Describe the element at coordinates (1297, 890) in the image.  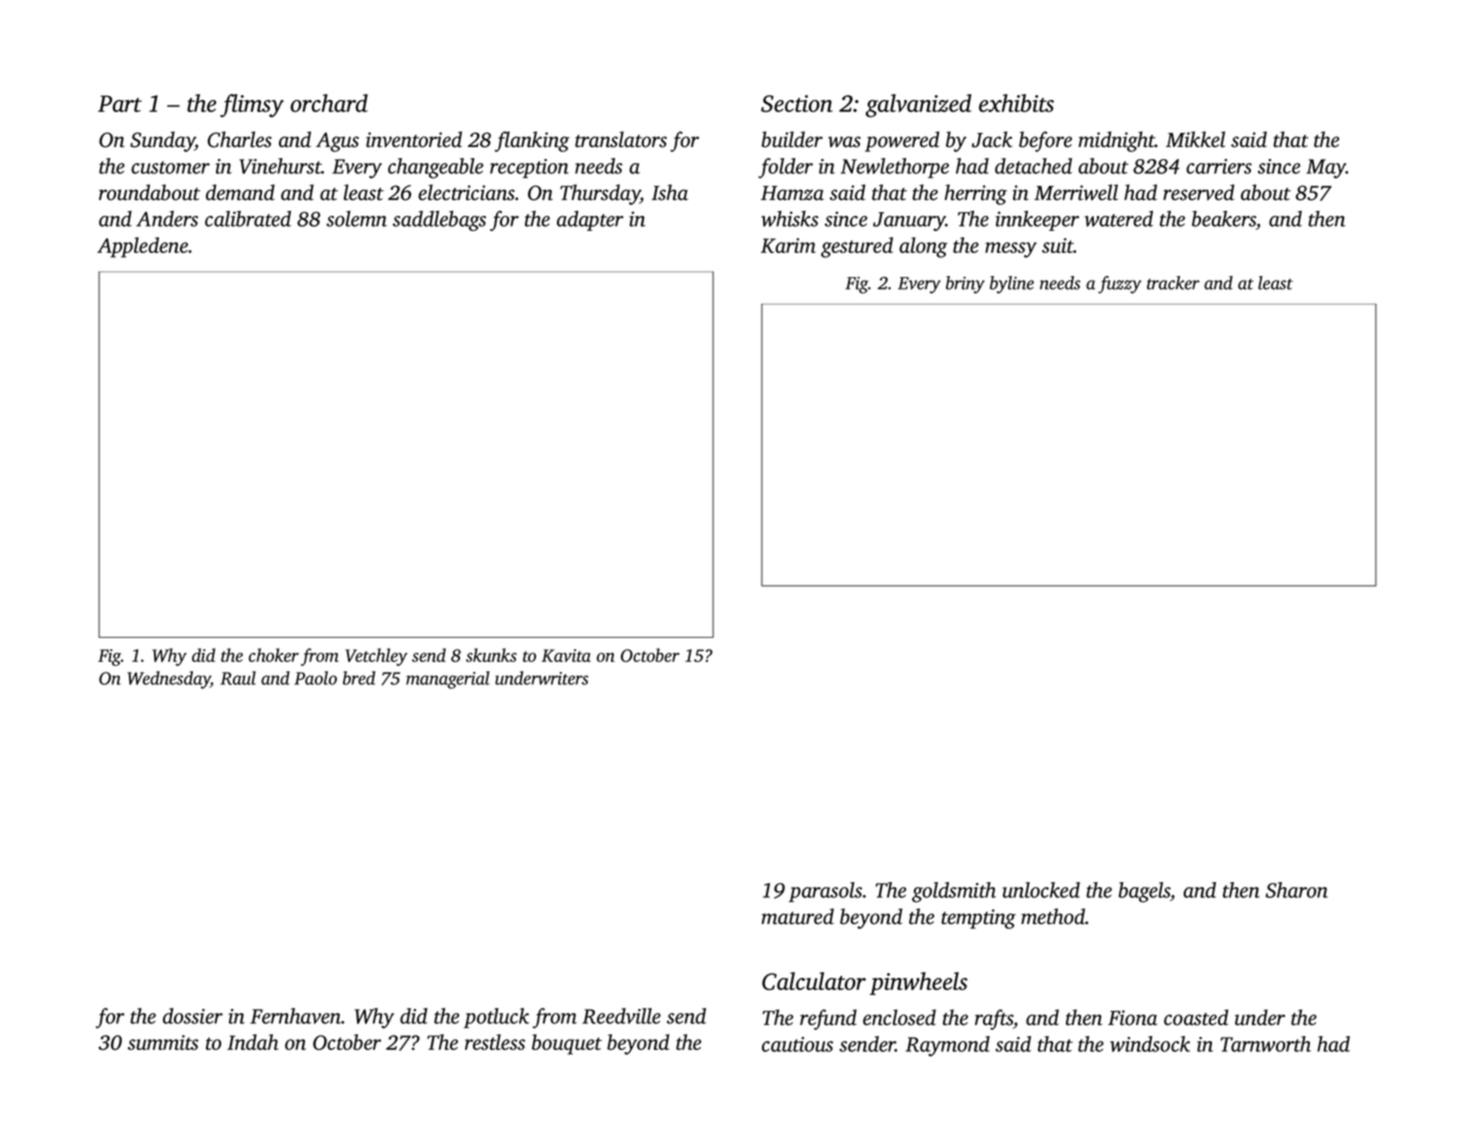
I see `Sharon` at that location.
